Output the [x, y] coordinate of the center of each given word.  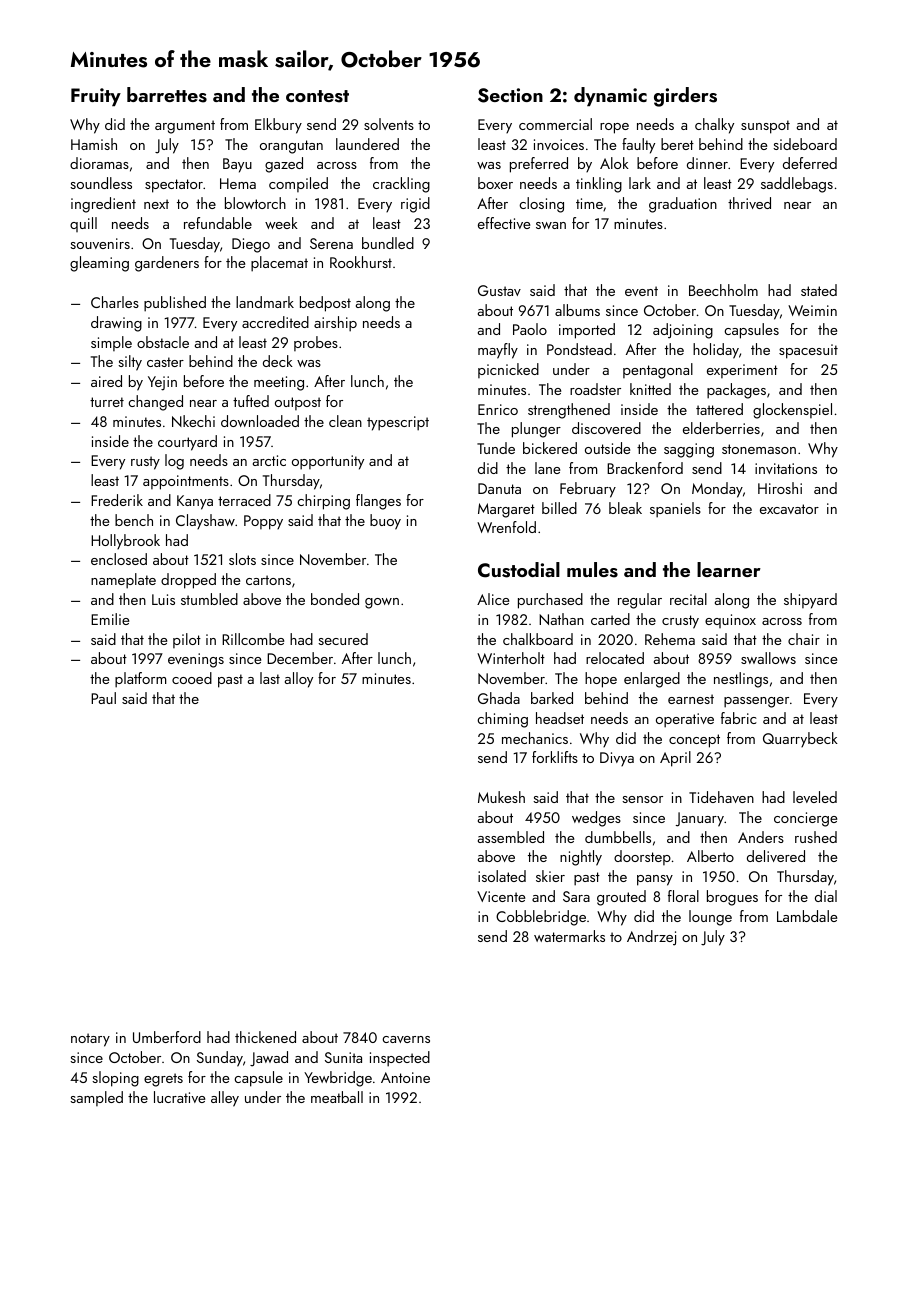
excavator [789, 509]
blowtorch [255, 203]
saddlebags [797, 185]
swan [551, 225]
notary [90, 1040]
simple [111, 343]
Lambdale [807, 916]
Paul [103, 698]
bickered [550, 448]
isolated [502, 876]
